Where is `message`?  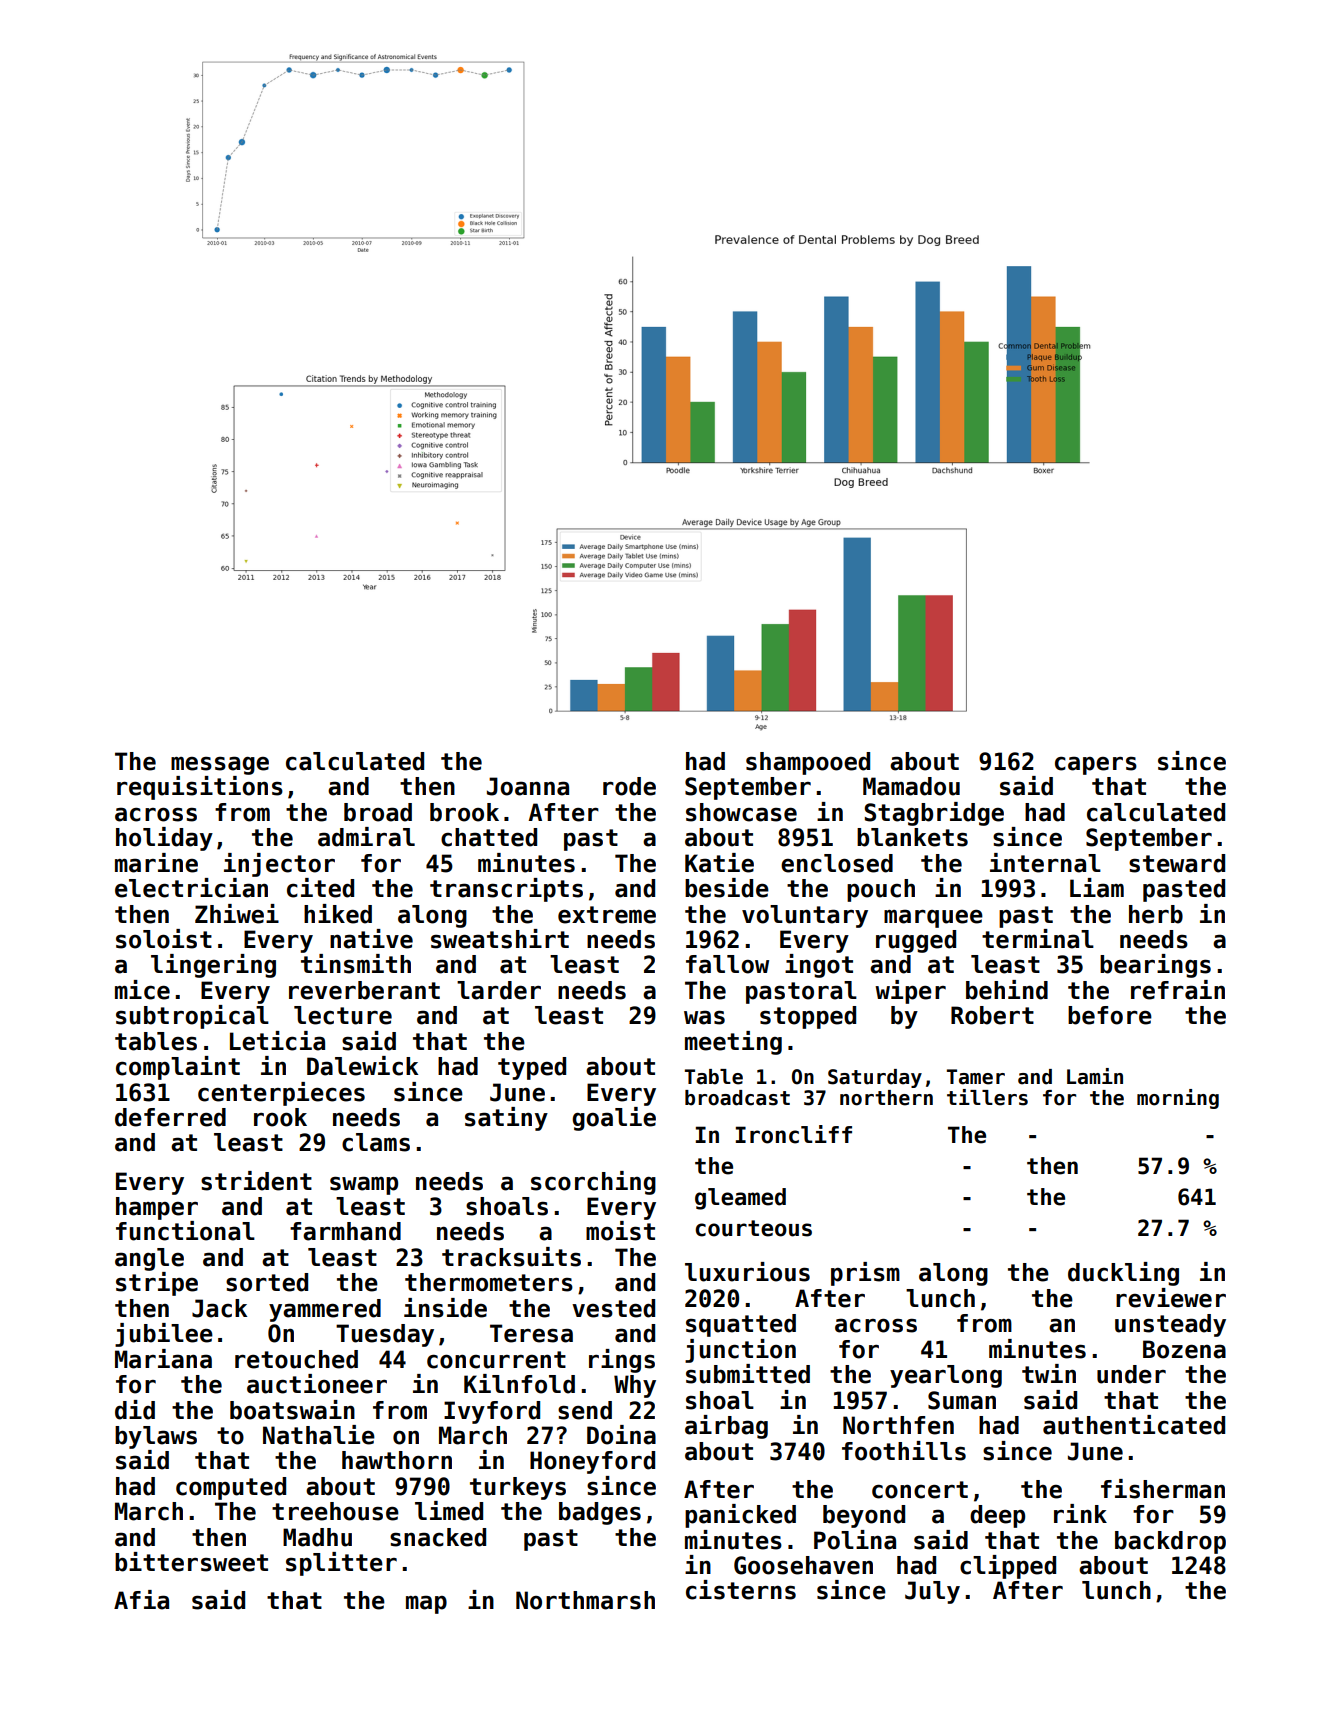 message is located at coordinates (220, 765).
